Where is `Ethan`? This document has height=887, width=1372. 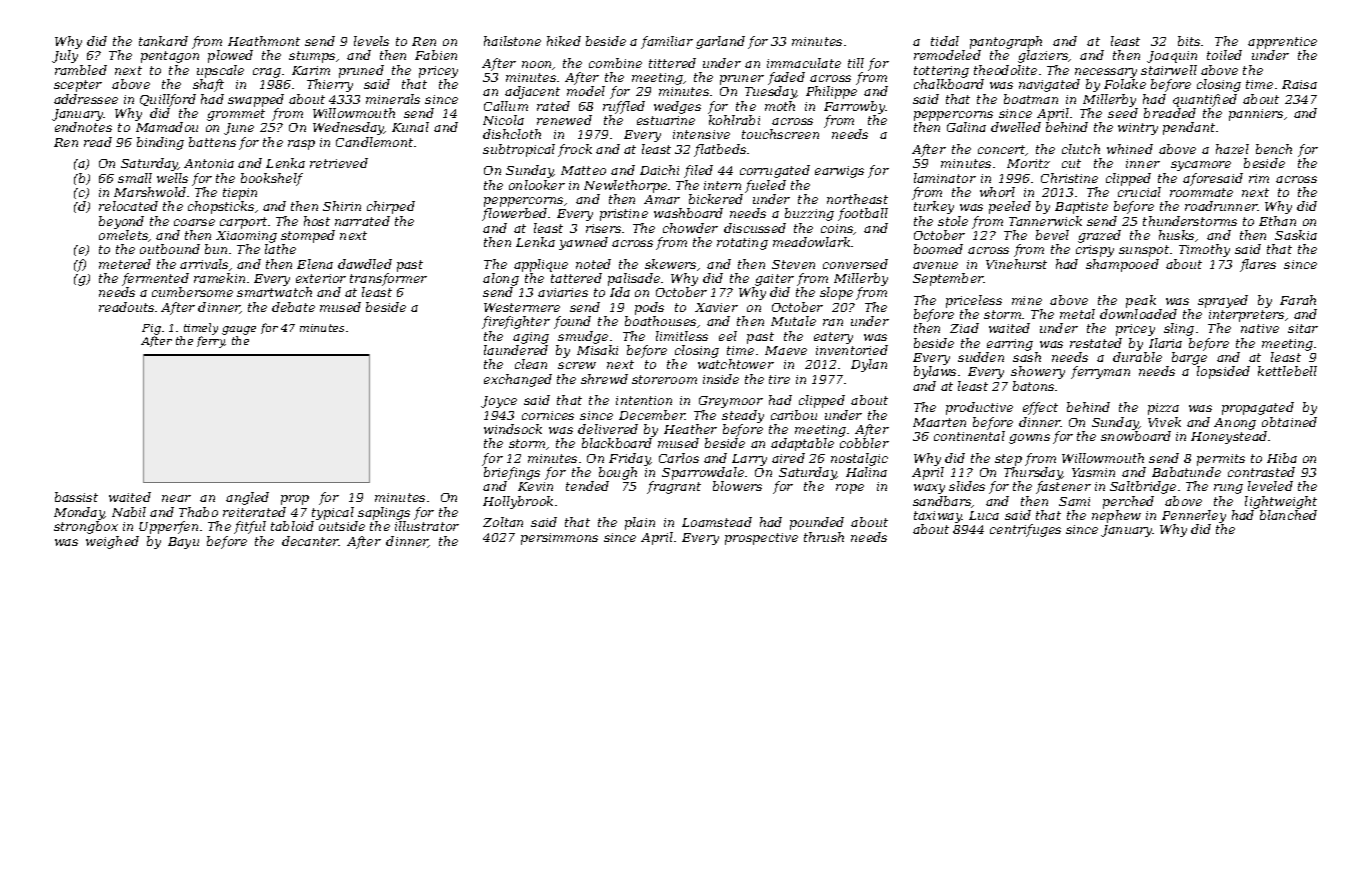 Ethan is located at coordinates (1277, 221).
